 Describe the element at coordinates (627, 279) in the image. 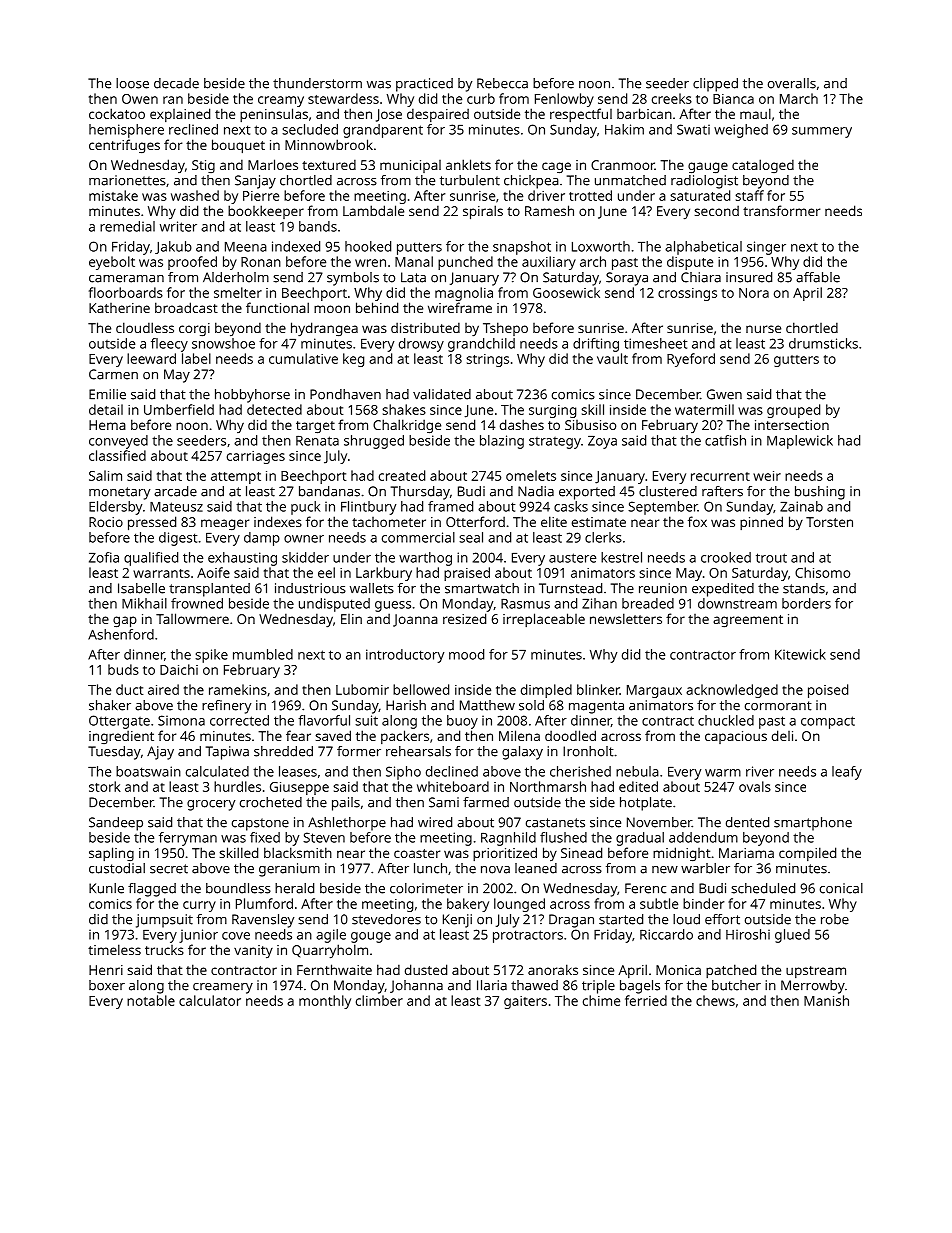

I see `Soraya` at that location.
